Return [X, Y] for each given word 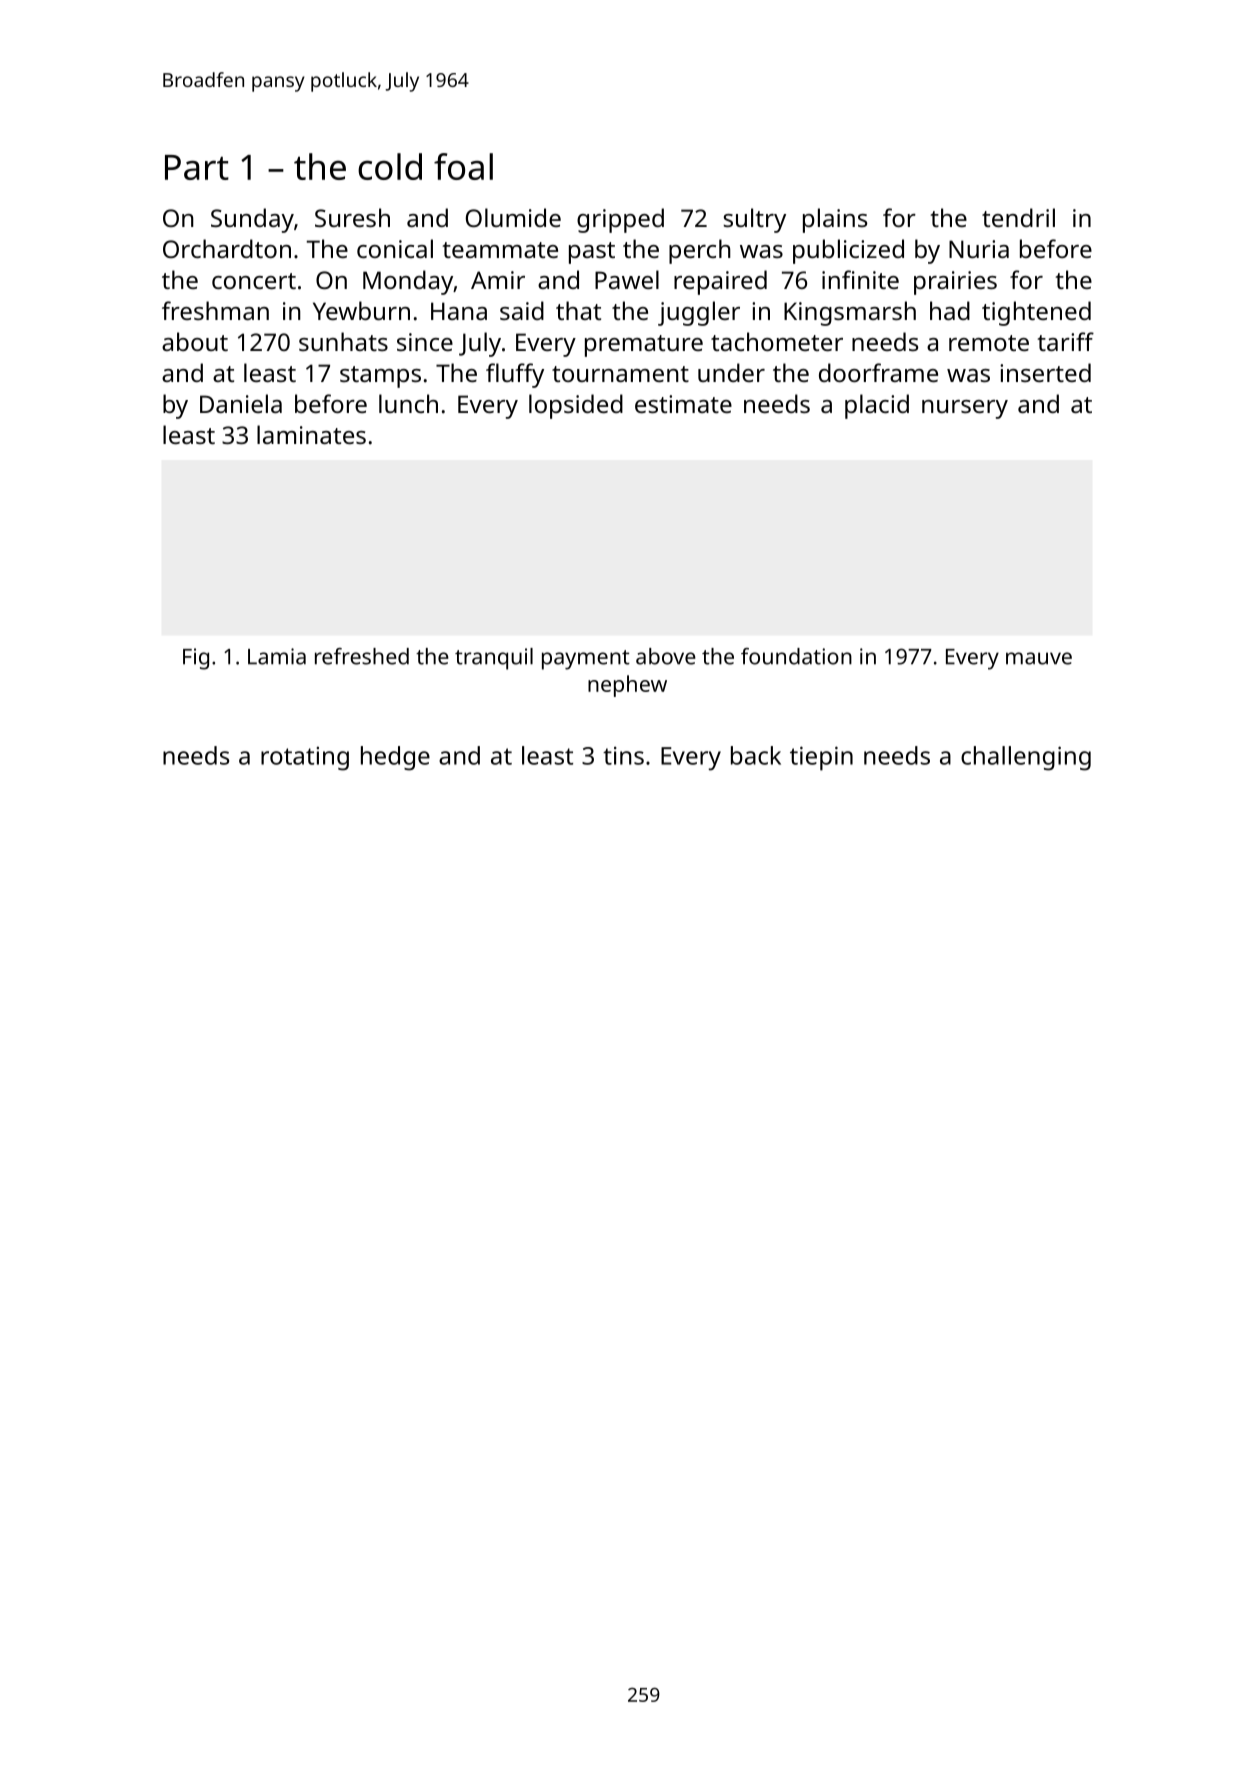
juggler [699, 313]
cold [390, 166]
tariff [1066, 341]
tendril [1018, 217]
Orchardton [227, 248]
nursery [965, 409]
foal [463, 166]
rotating [305, 759]
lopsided [576, 406]
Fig [196, 659]
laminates [311, 434]
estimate [683, 404]
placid [877, 406]
